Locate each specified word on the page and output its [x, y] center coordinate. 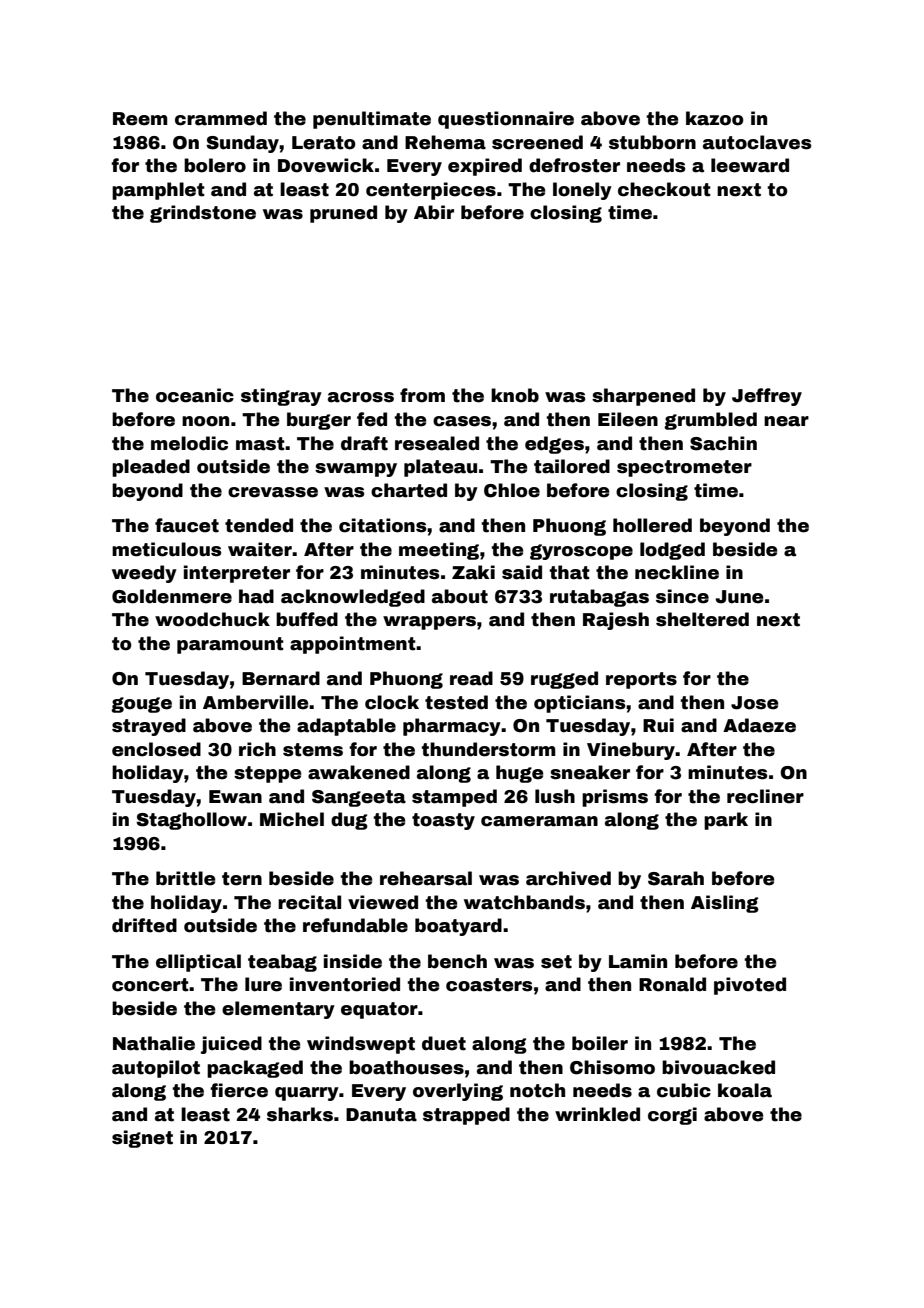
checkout [664, 189]
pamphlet [158, 191]
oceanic [195, 395]
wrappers [429, 623]
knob [515, 395]
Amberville [255, 702]
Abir [434, 212]
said [522, 572]
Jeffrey [767, 397]
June [739, 597]
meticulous [166, 549]
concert [150, 985]
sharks [300, 1114]
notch [537, 1090]
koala [745, 1090]
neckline [677, 572]
